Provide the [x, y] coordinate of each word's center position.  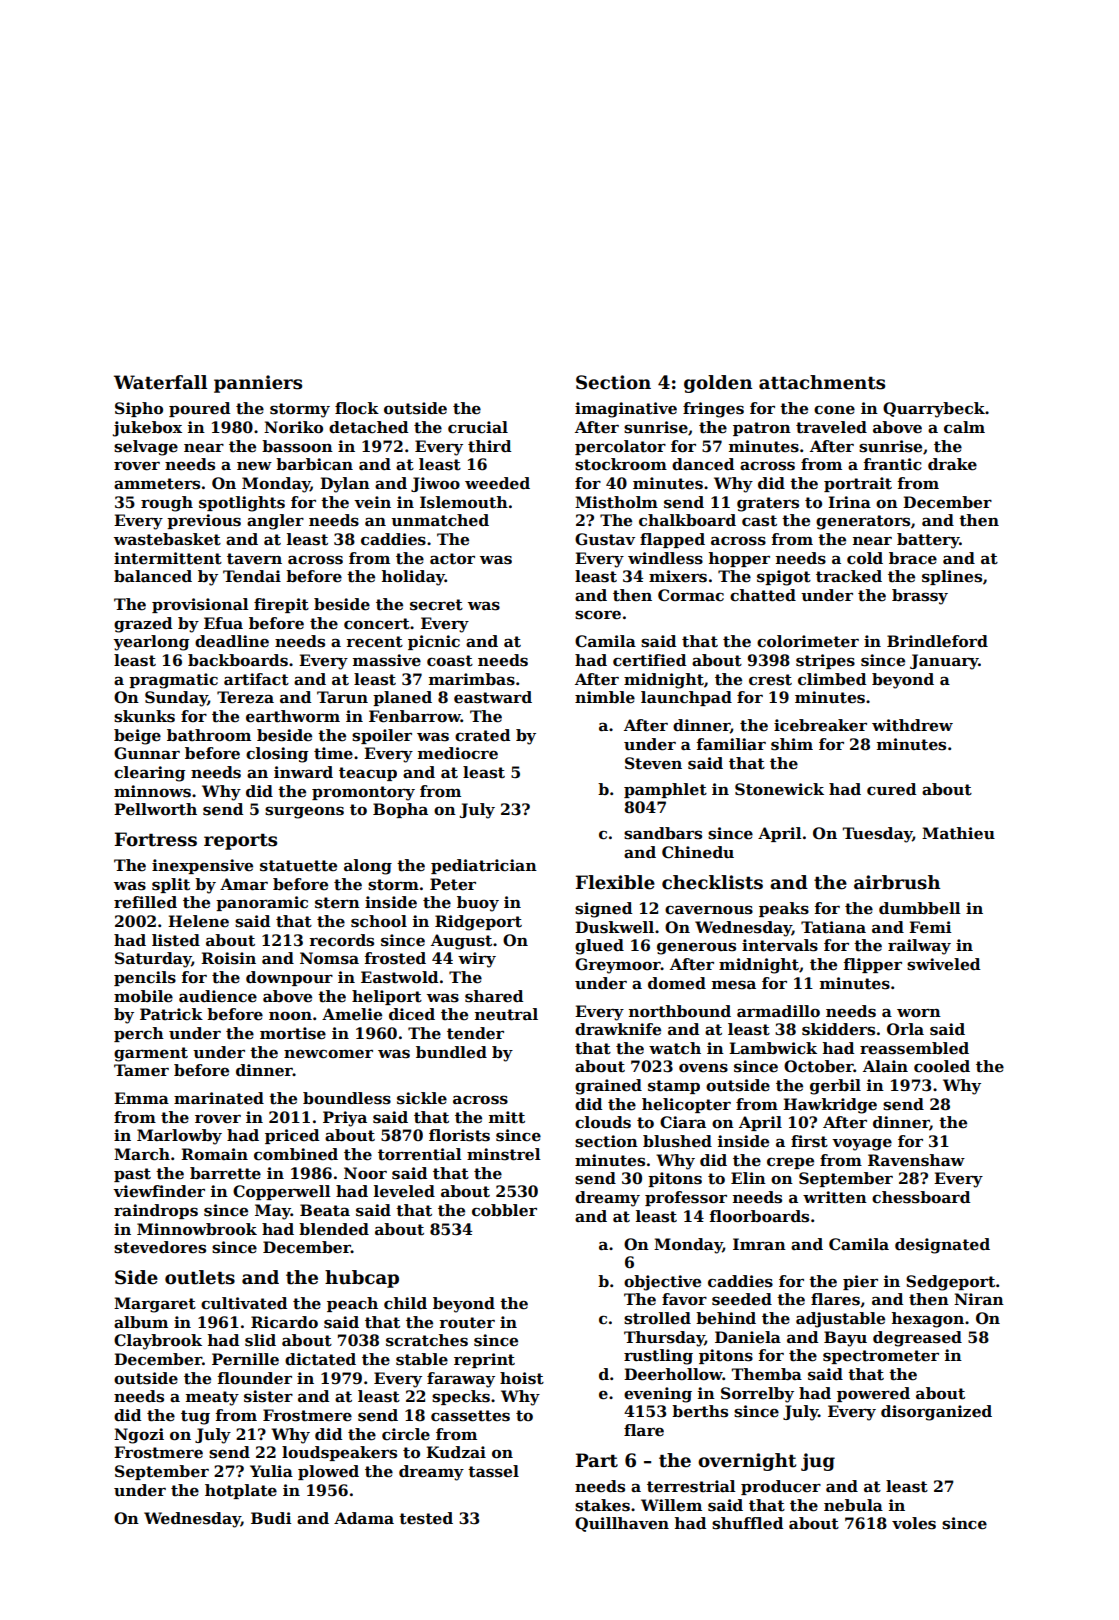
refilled [145, 902]
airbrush [897, 882]
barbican [314, 464]
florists [459, 1135]
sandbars [663, 833]
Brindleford [937, 641]
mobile [143, 996]
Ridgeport [478, 923]
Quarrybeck [934, 410]
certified [649, 660]
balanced [153, 576]
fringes [713, 410]
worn [919, 1013]
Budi [271, 1518]
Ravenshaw [916, 1160]
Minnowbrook [197, 1229]
